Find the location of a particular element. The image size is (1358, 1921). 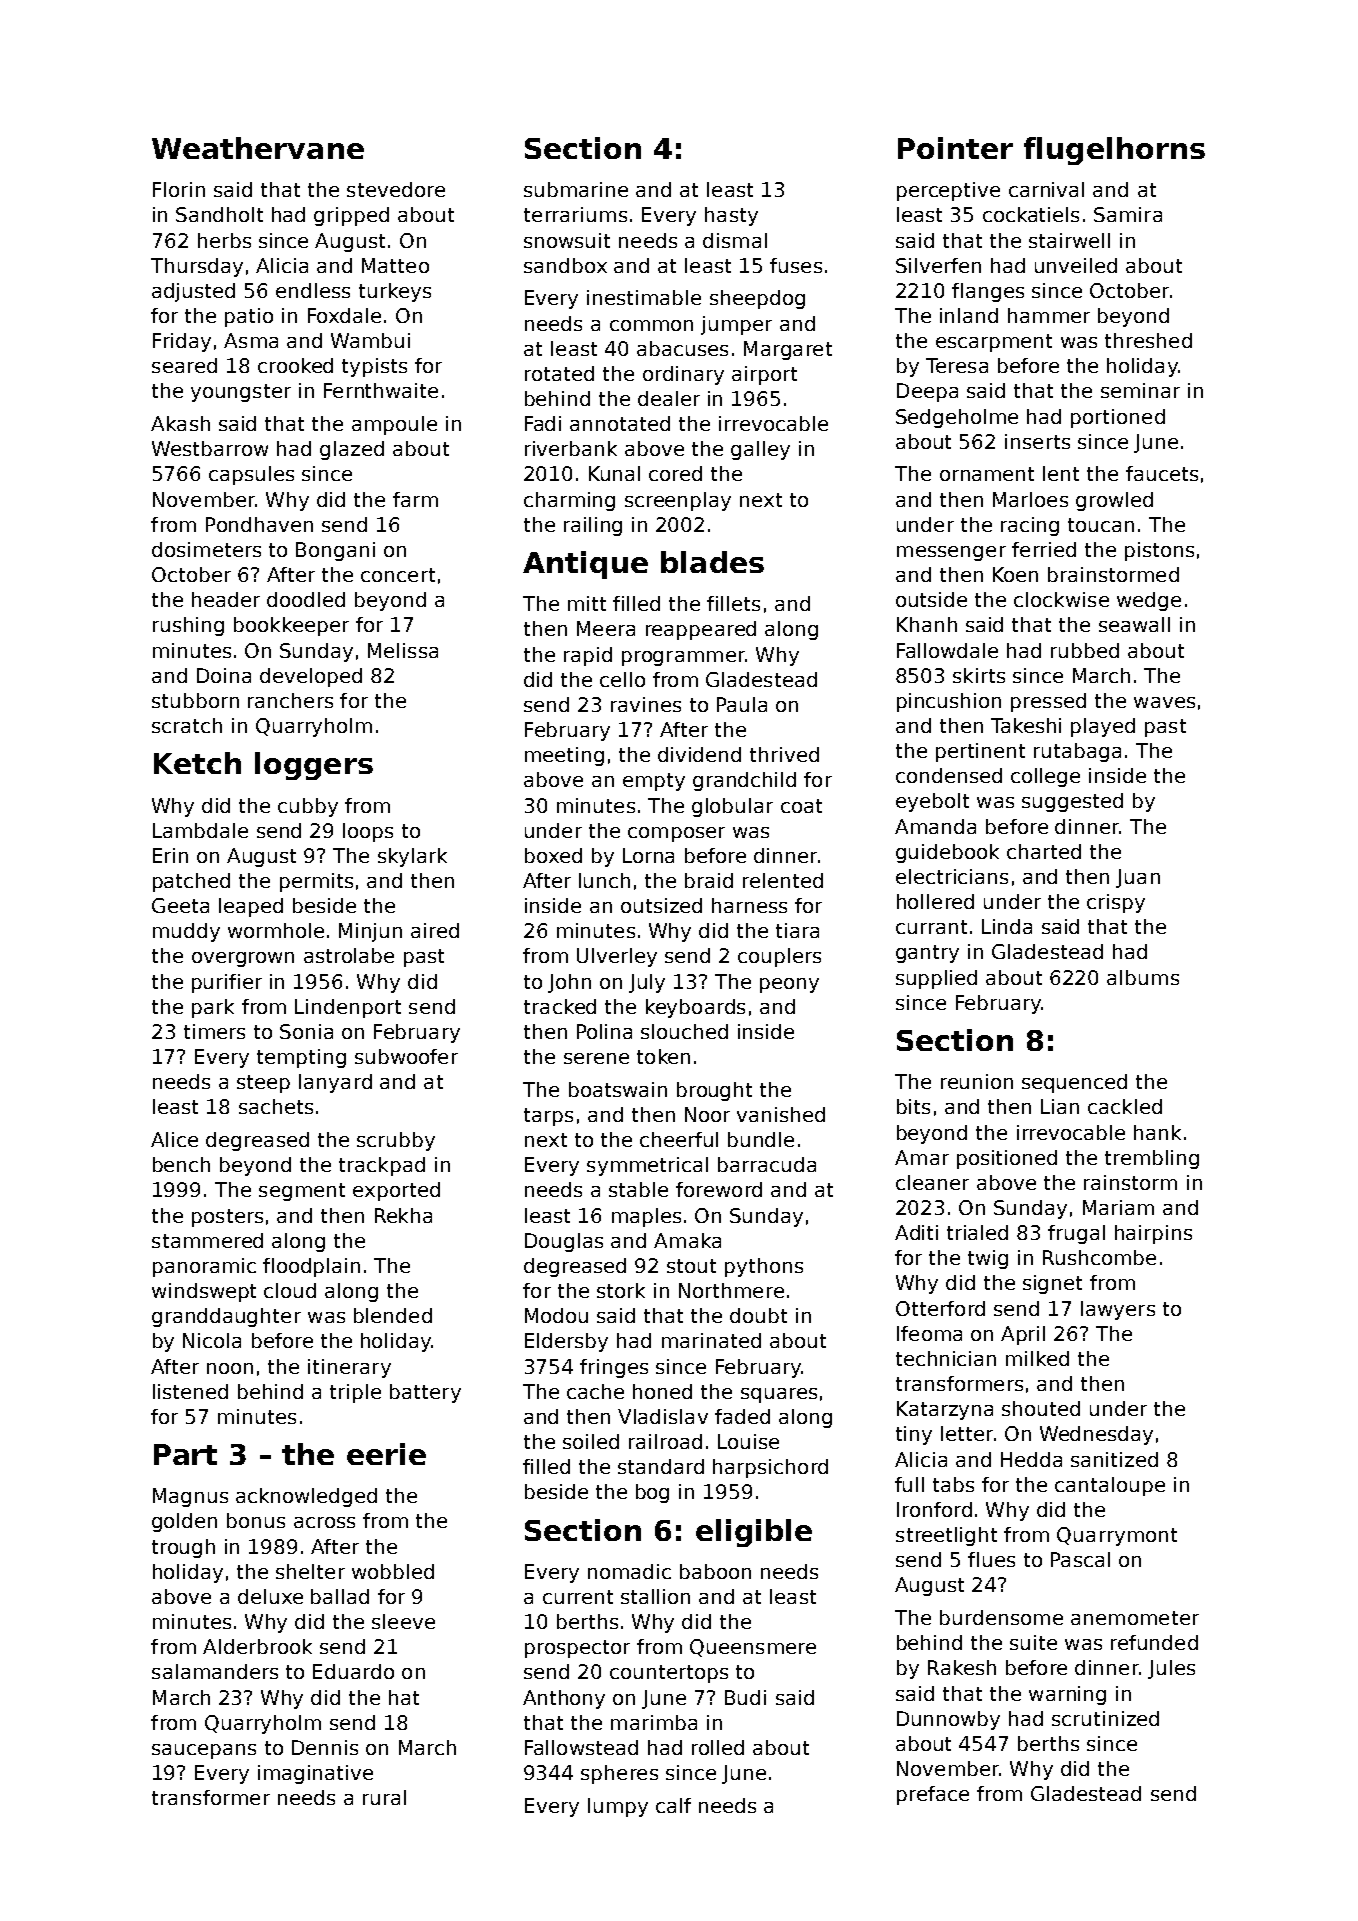

Antique is located at coordinates (585, 565).
